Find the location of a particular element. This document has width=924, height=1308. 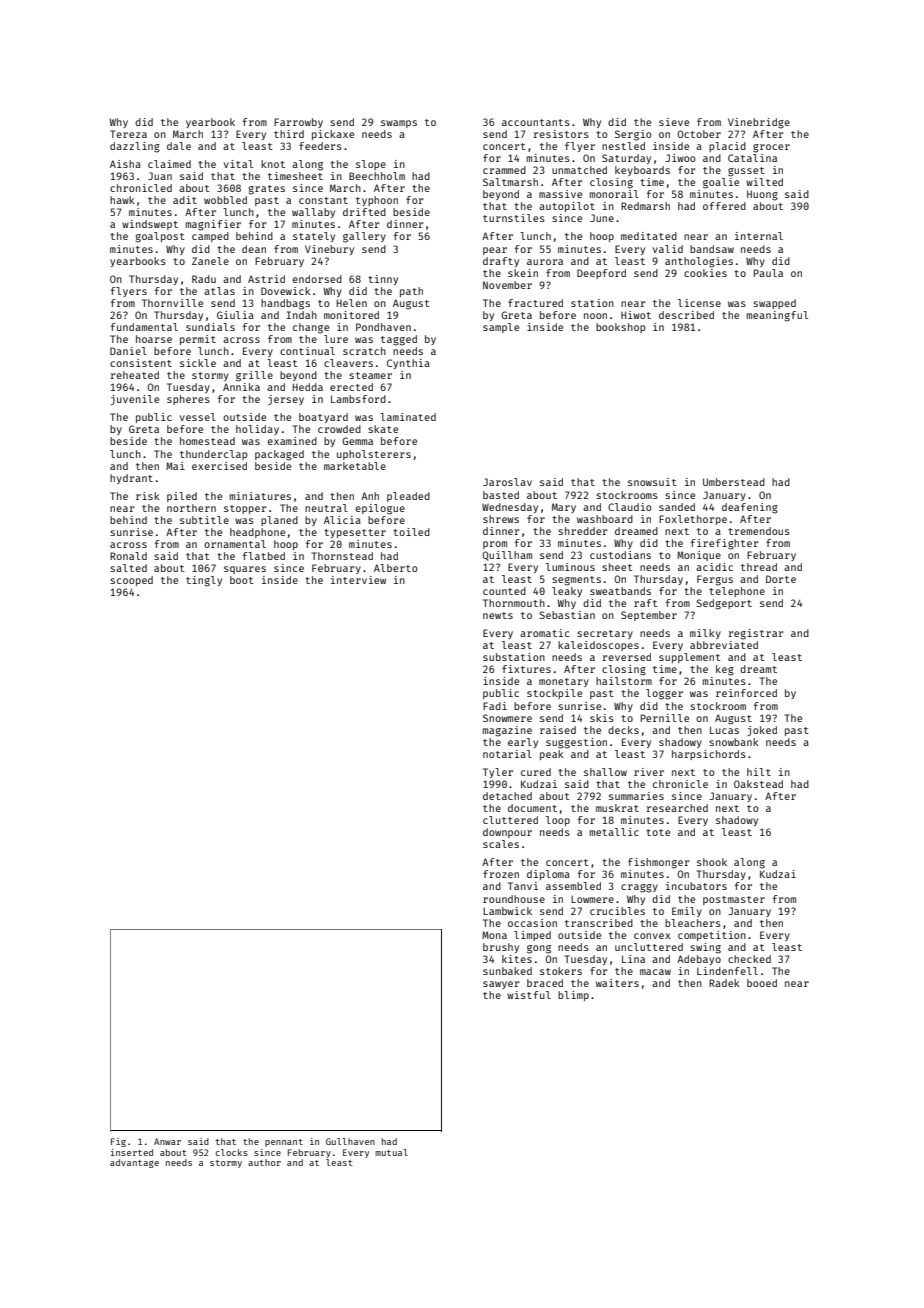

accountants is located at coordinates (536, 122).
